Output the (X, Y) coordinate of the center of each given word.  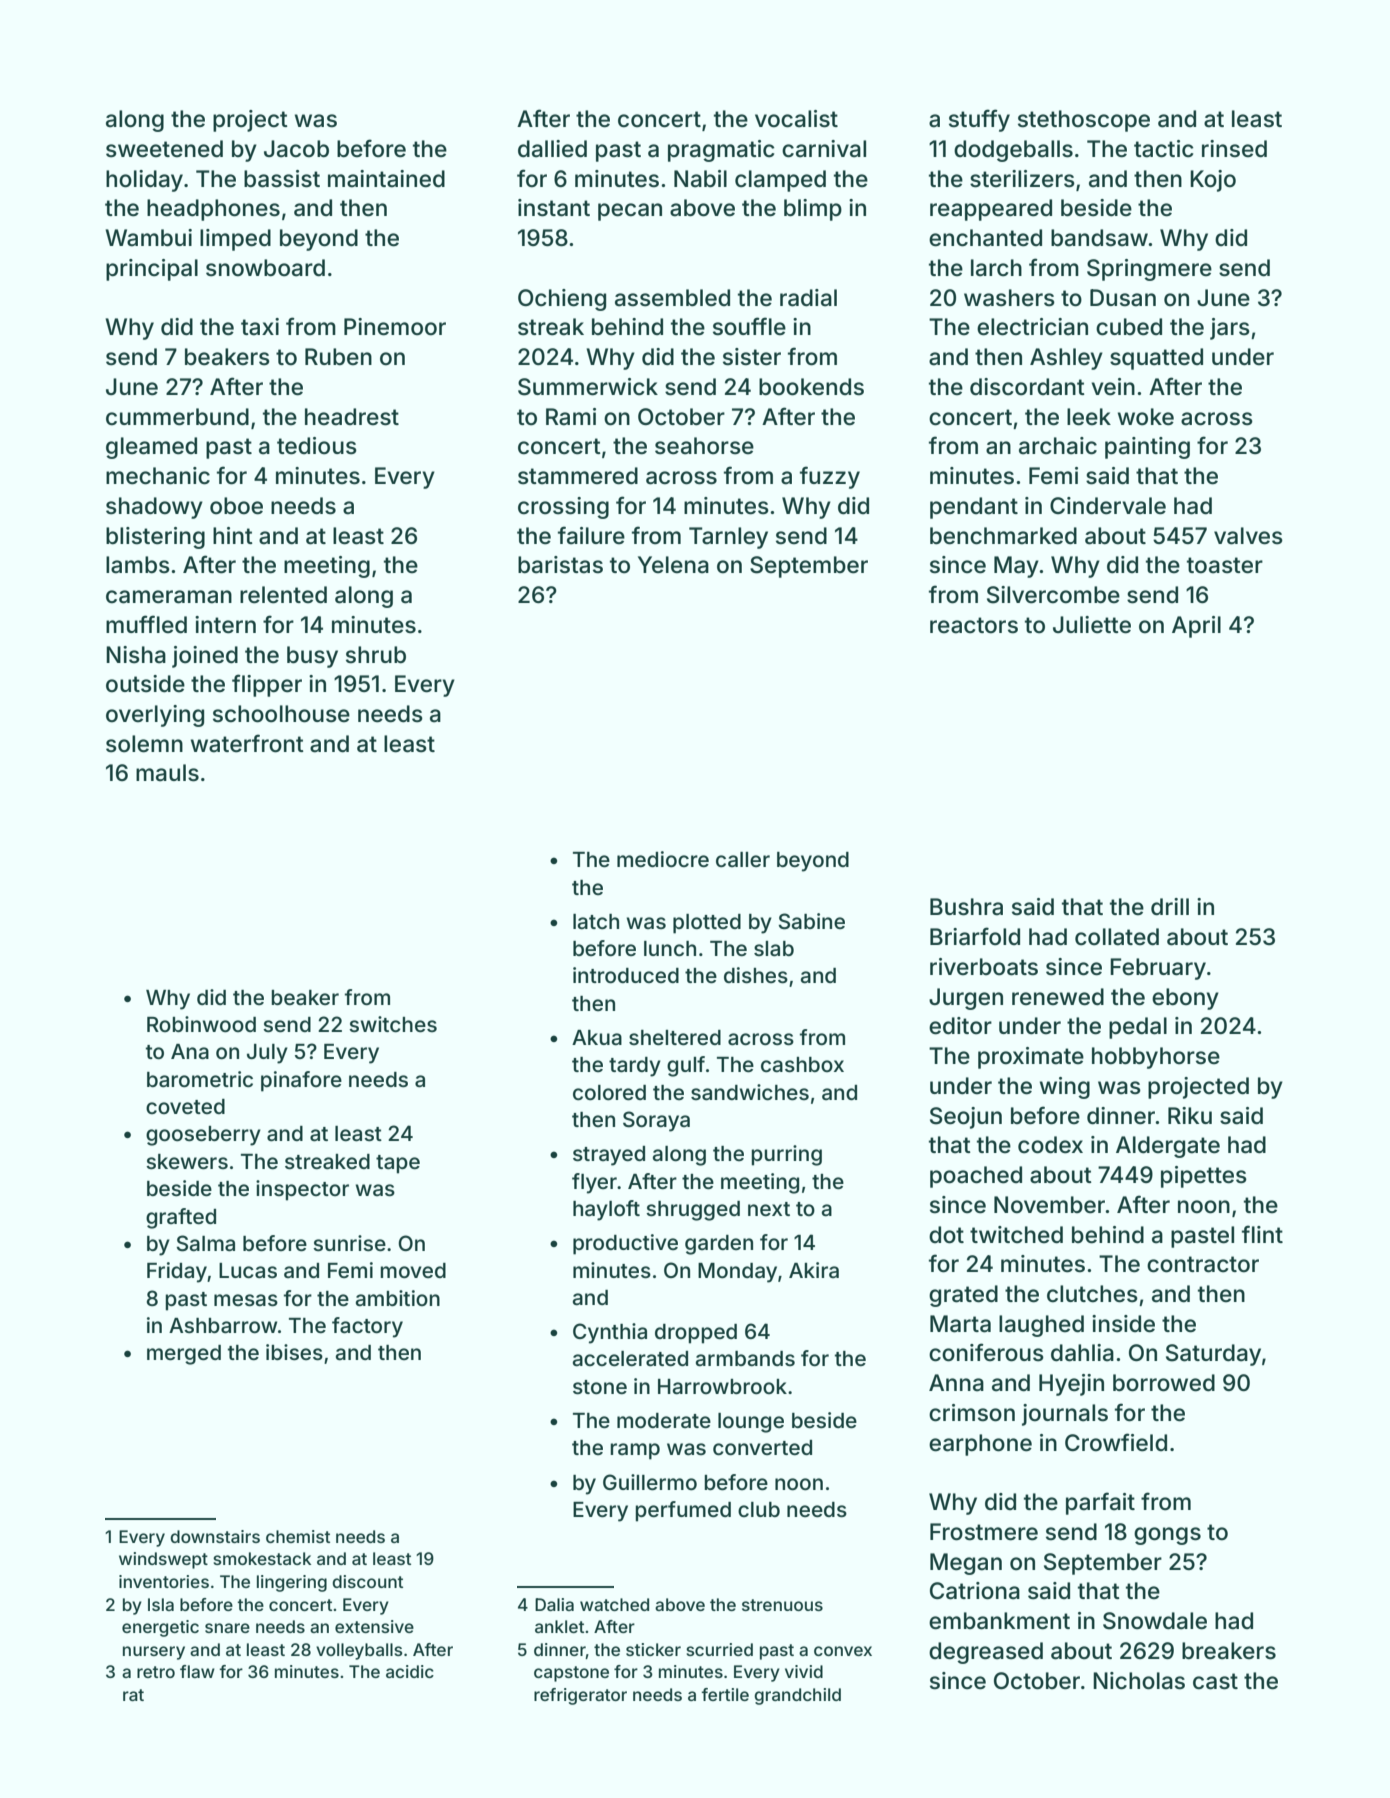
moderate (664, 1420)
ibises (294, 1352)
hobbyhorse (1156, 1058)
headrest (352, 417)
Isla (161, 1604)
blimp (813, 210)
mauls (167, 773)
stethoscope (1084, 121)
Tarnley (728, 538)
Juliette (1092, 625)
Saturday (1213, 1355)
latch (596, 921)
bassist (282, 179)
